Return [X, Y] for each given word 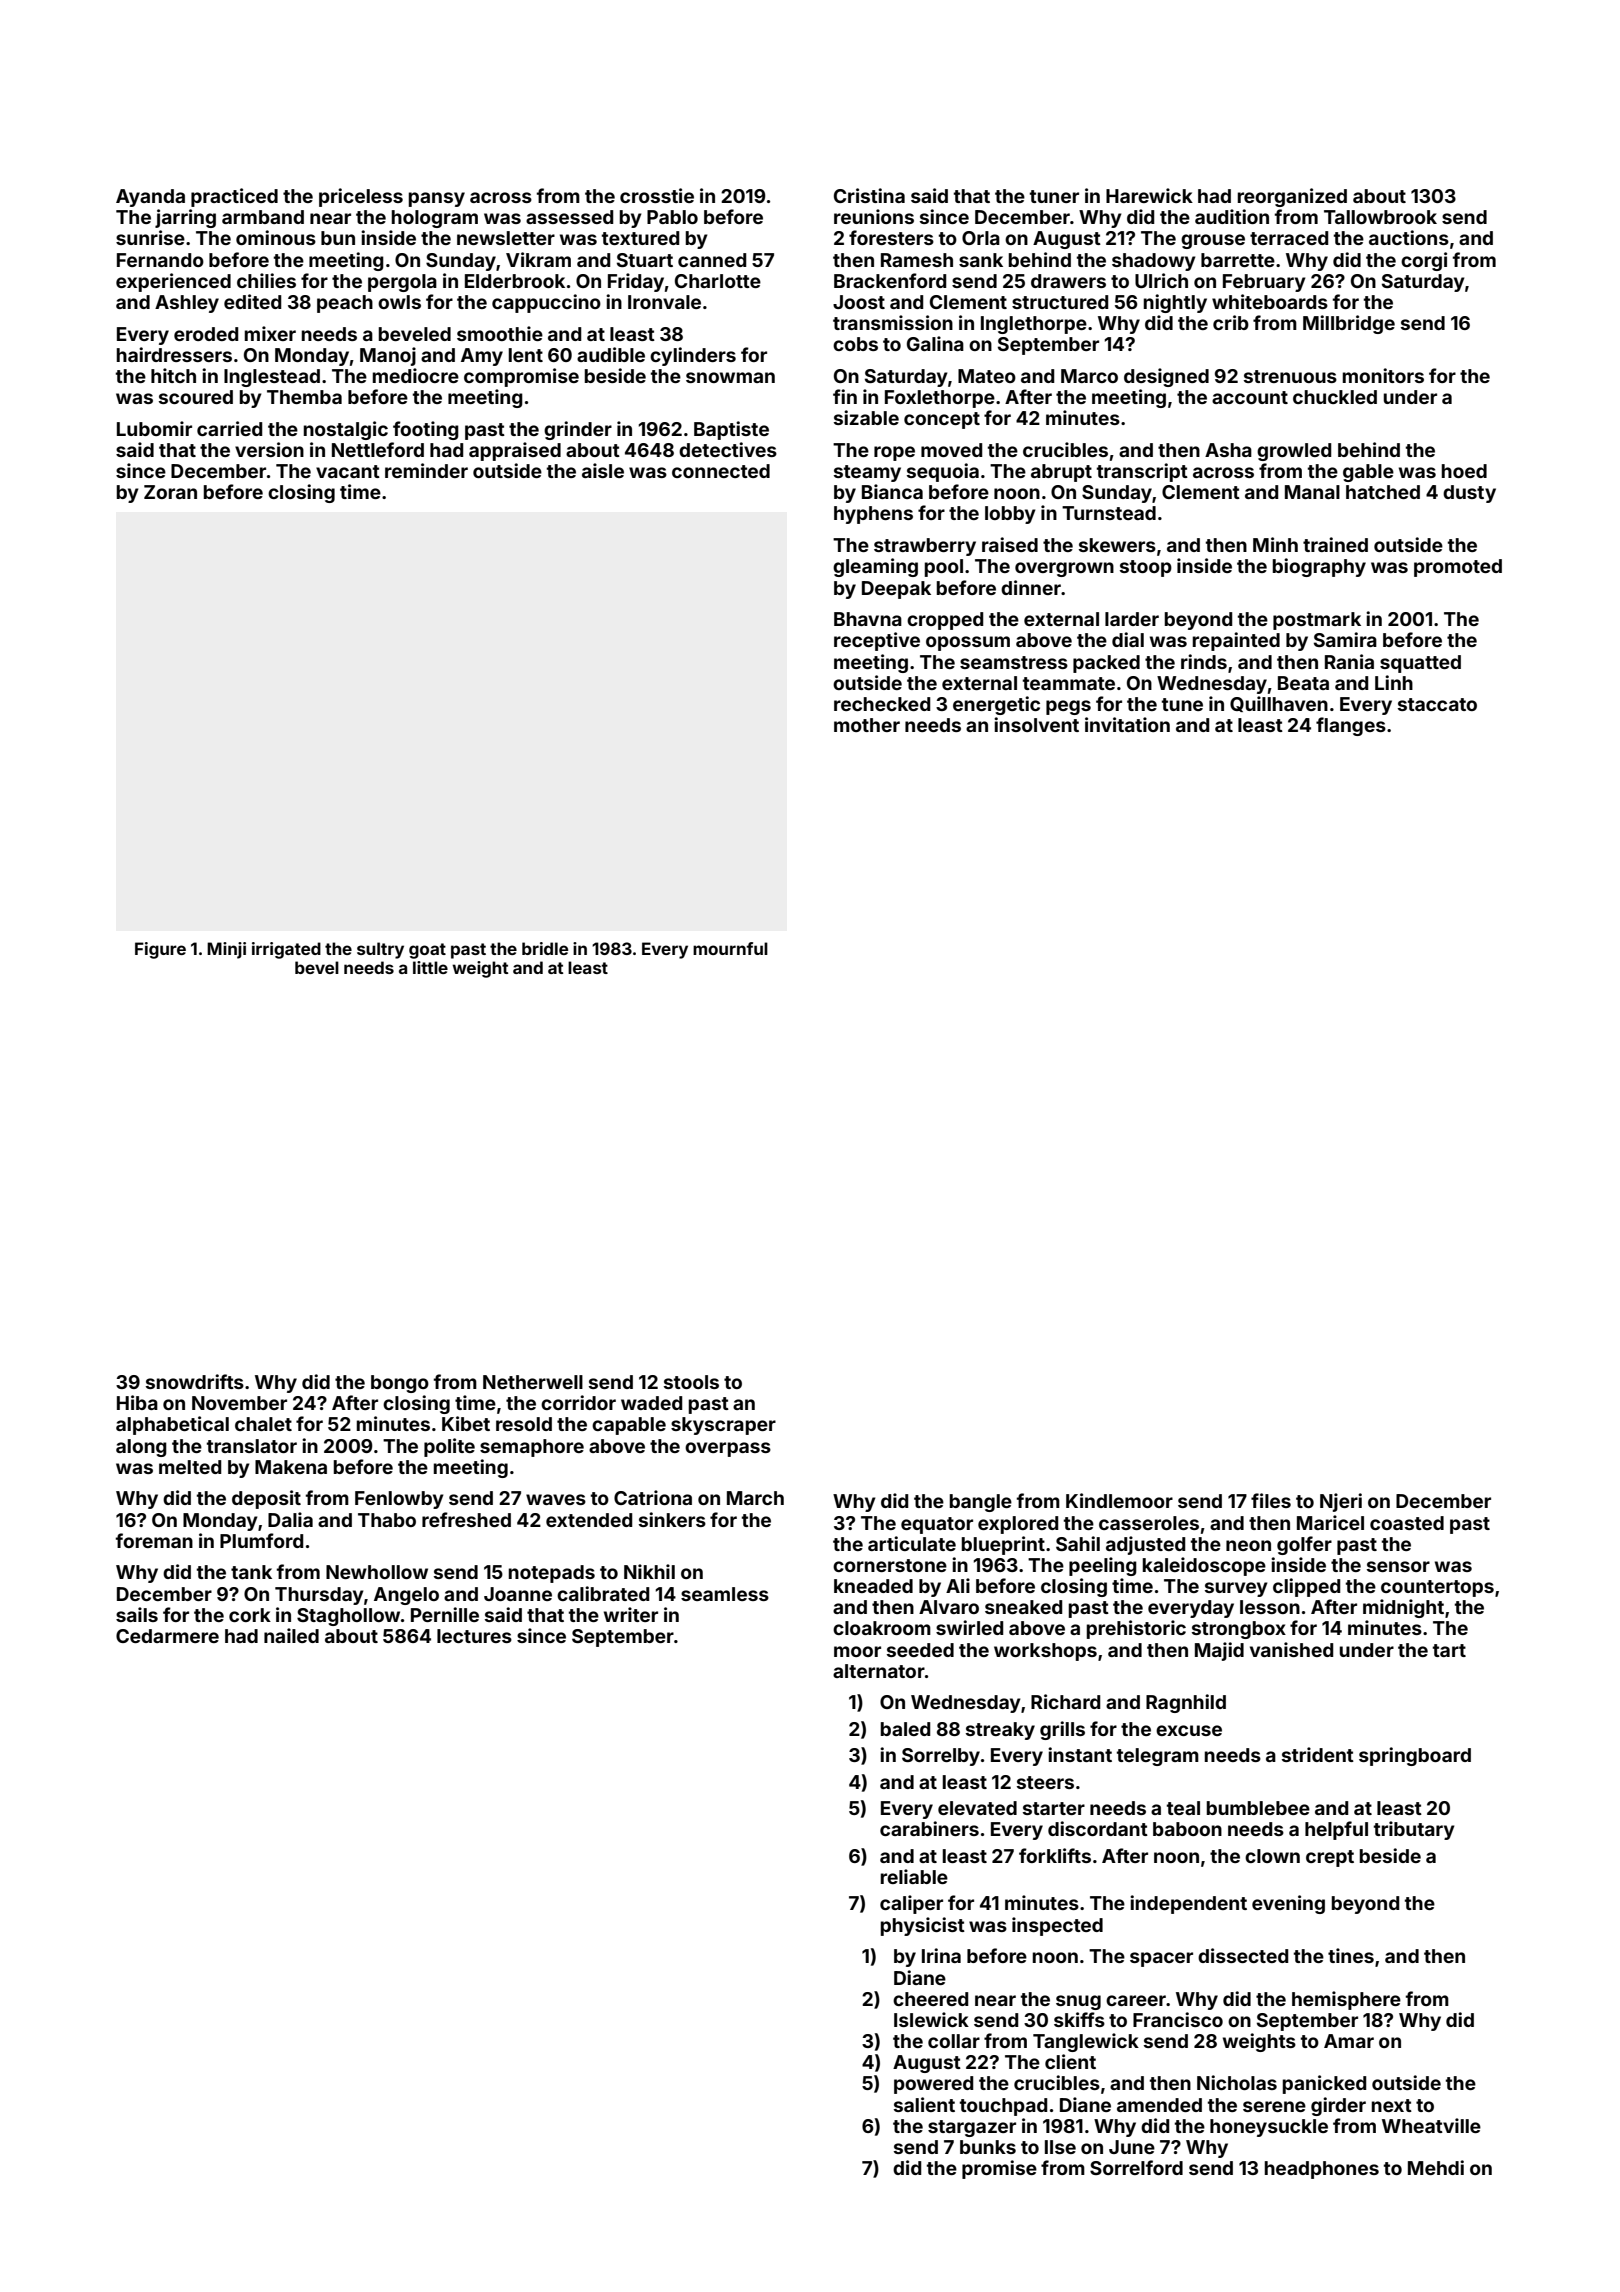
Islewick [931, 2019]
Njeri [1341, 1502]
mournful [730, 948]
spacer [1161, 1959]
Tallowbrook [1380, 217]
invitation [1127, 724]
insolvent [1036, 724]
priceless [361, 197]
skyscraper [723, 1426]
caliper [911, 1904]
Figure [160, 950]
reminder [426, 470]
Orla [981, 238]
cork [250, 1615]
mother [867, 725]
